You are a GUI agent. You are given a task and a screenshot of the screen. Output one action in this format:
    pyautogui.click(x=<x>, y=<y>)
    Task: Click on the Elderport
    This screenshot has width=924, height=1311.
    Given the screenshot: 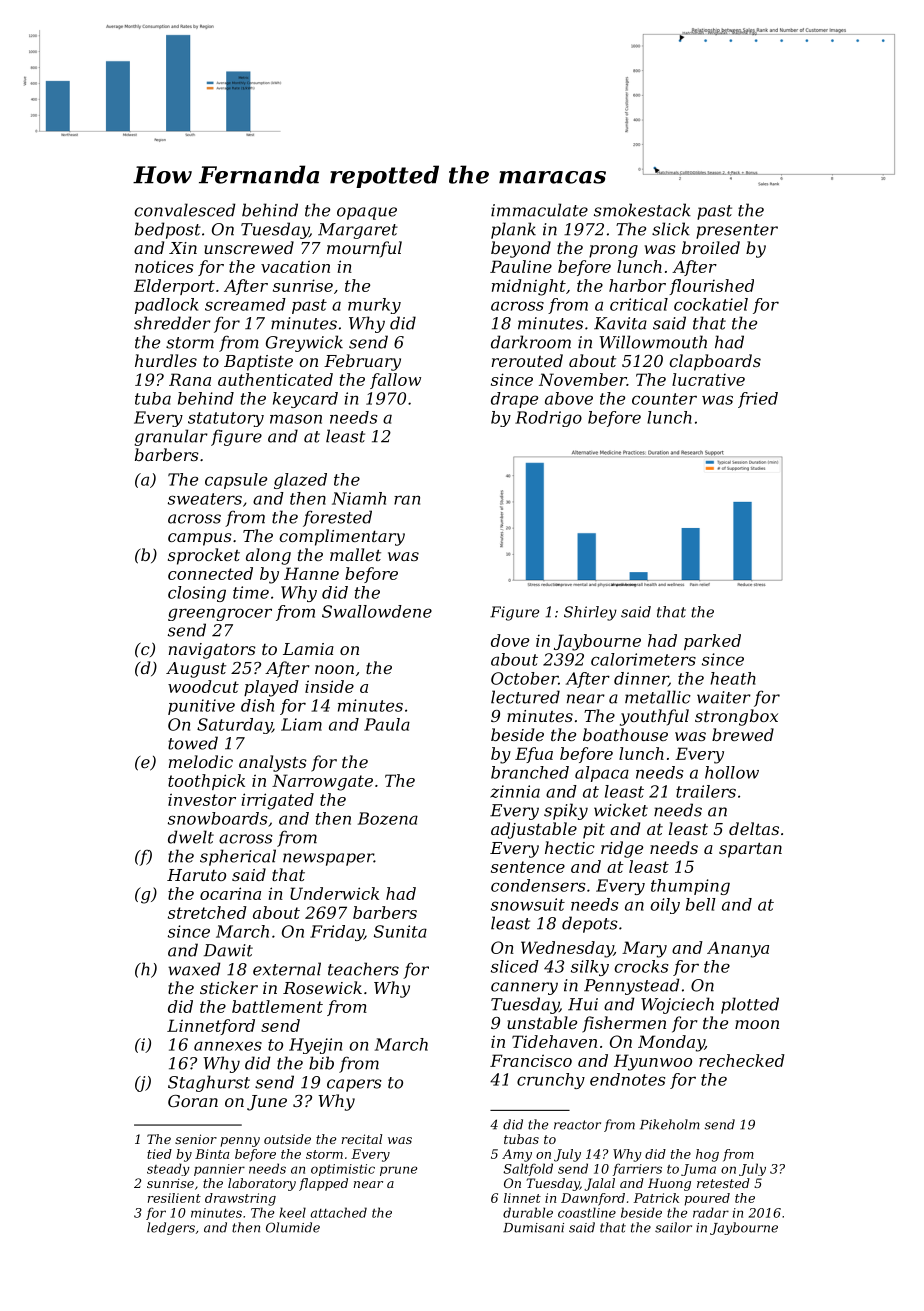 What is the action you would take?
    pyautogui.click(x=174, y=287)
